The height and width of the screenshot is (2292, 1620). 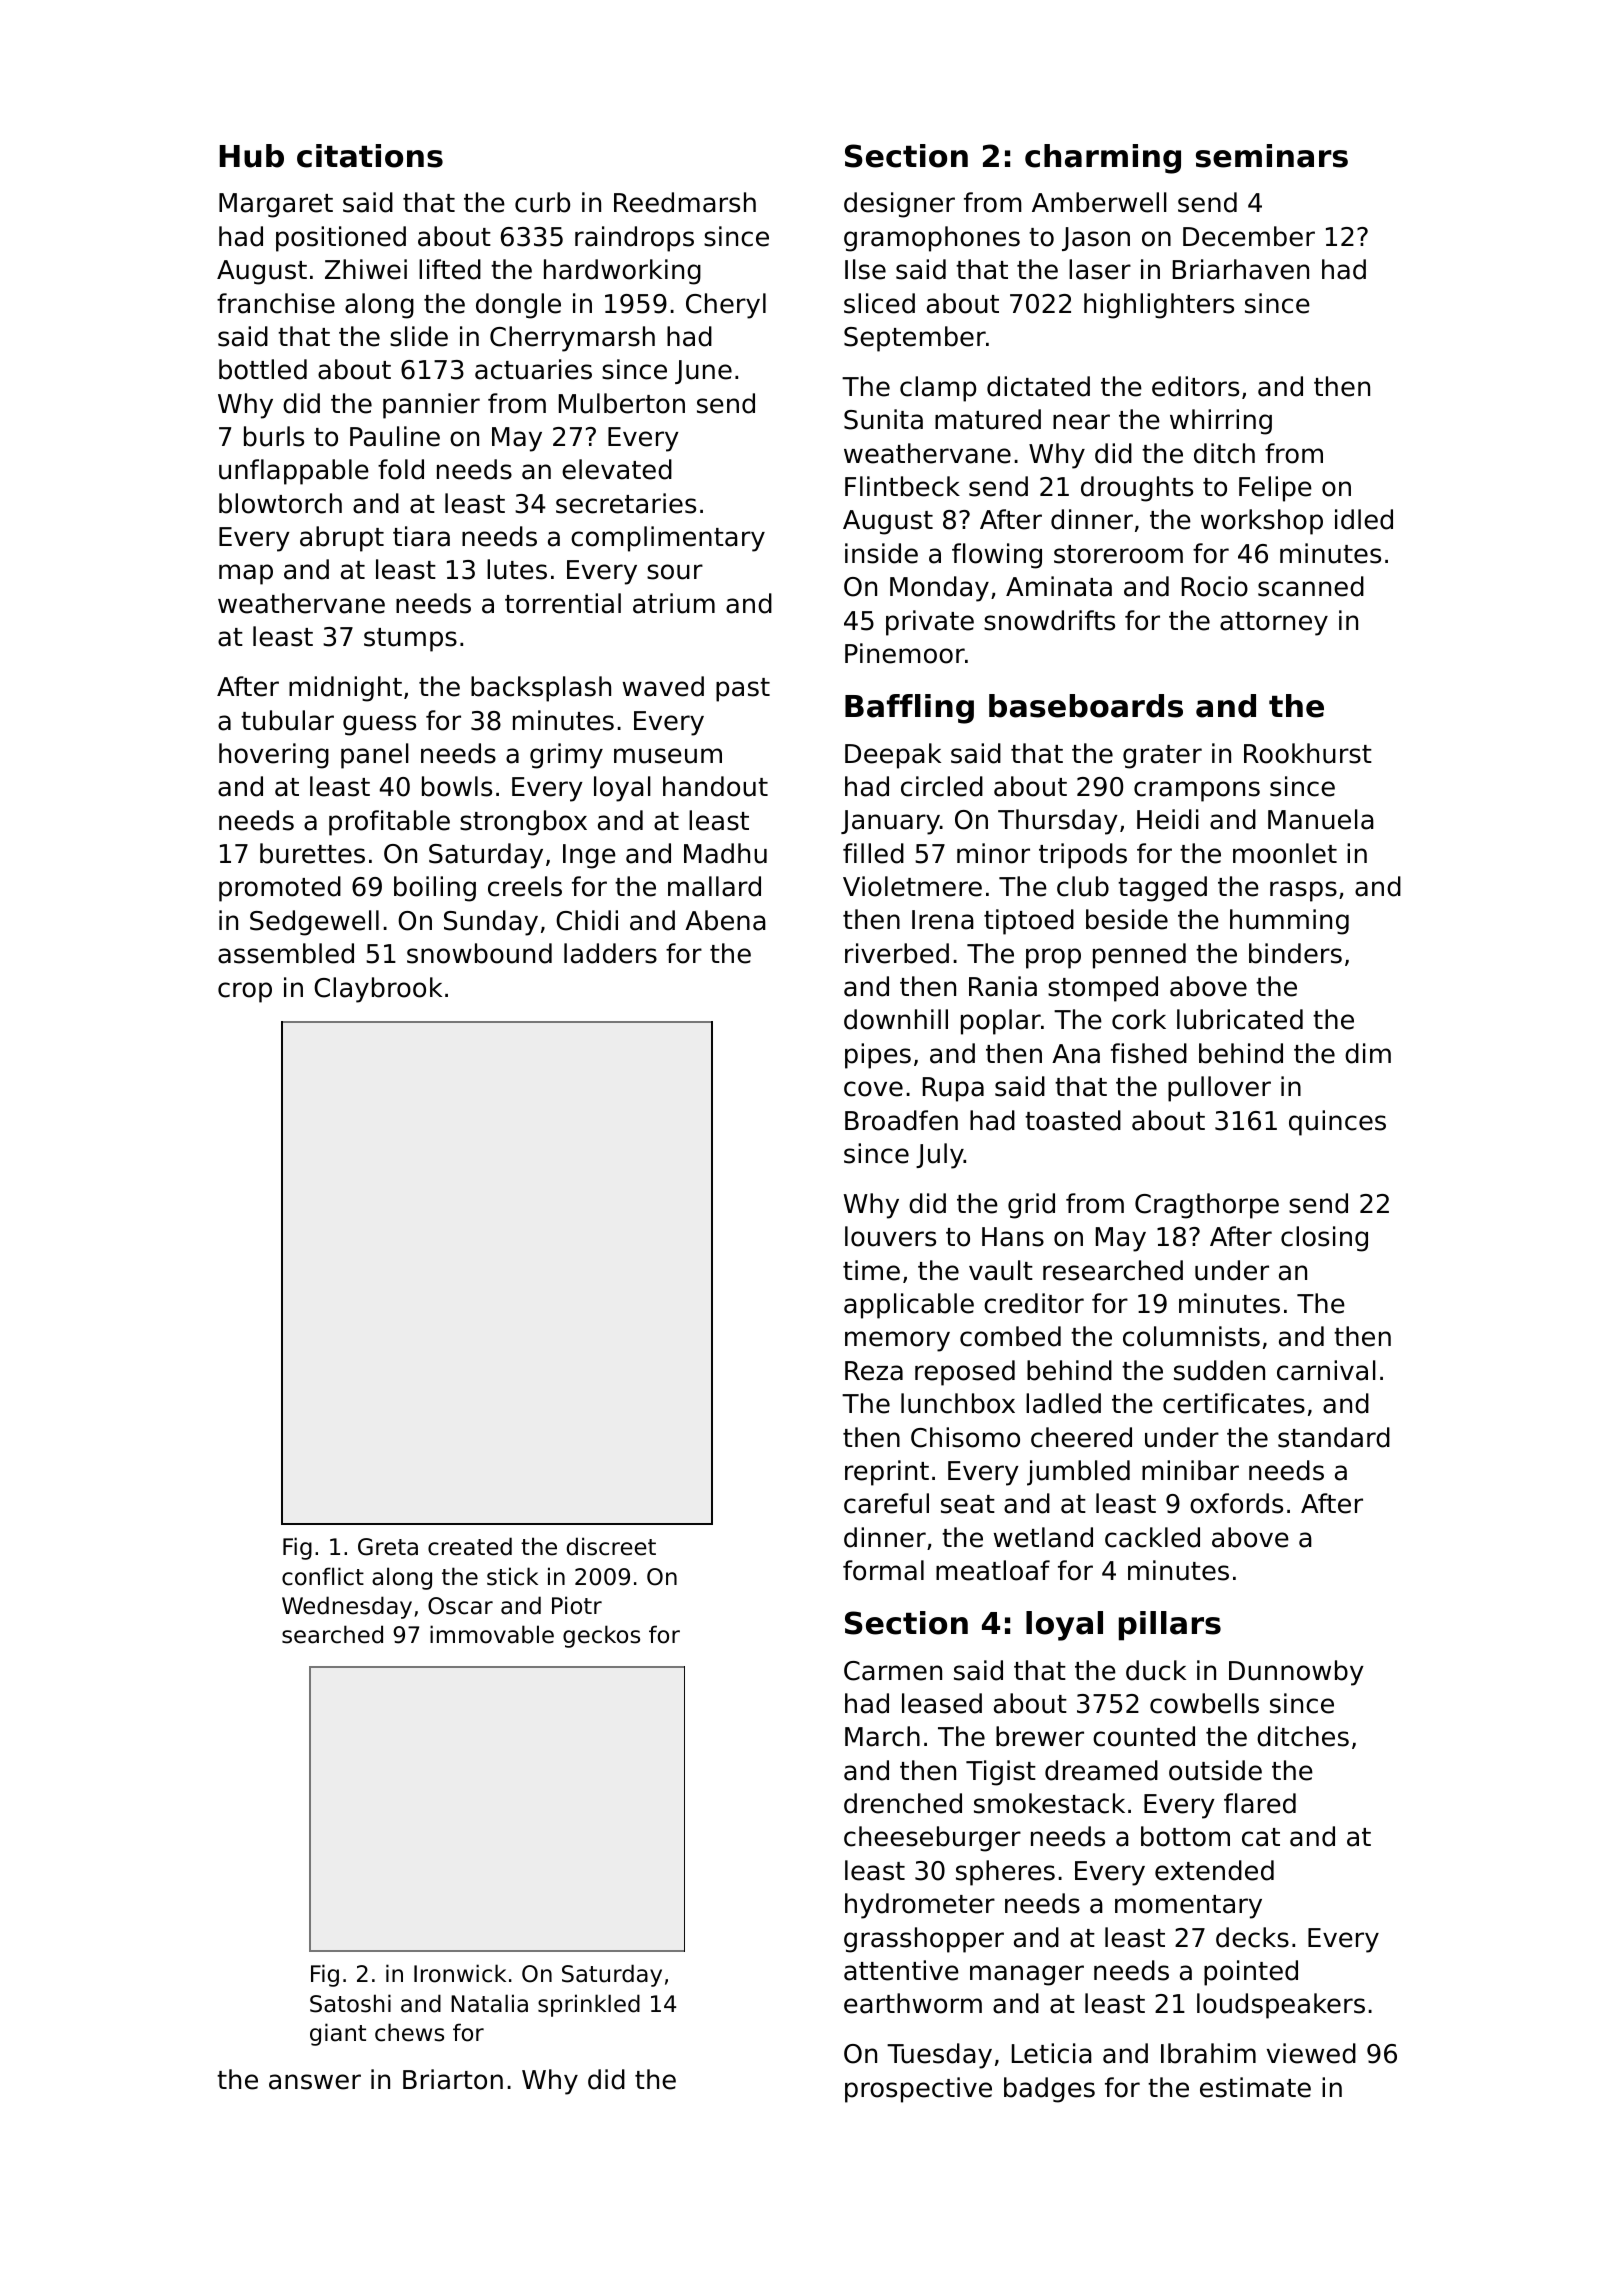 What do you see at coordinates (1260, 1803) in the screenshot?
I see `flared` at bounding box center [1260, 1803].
